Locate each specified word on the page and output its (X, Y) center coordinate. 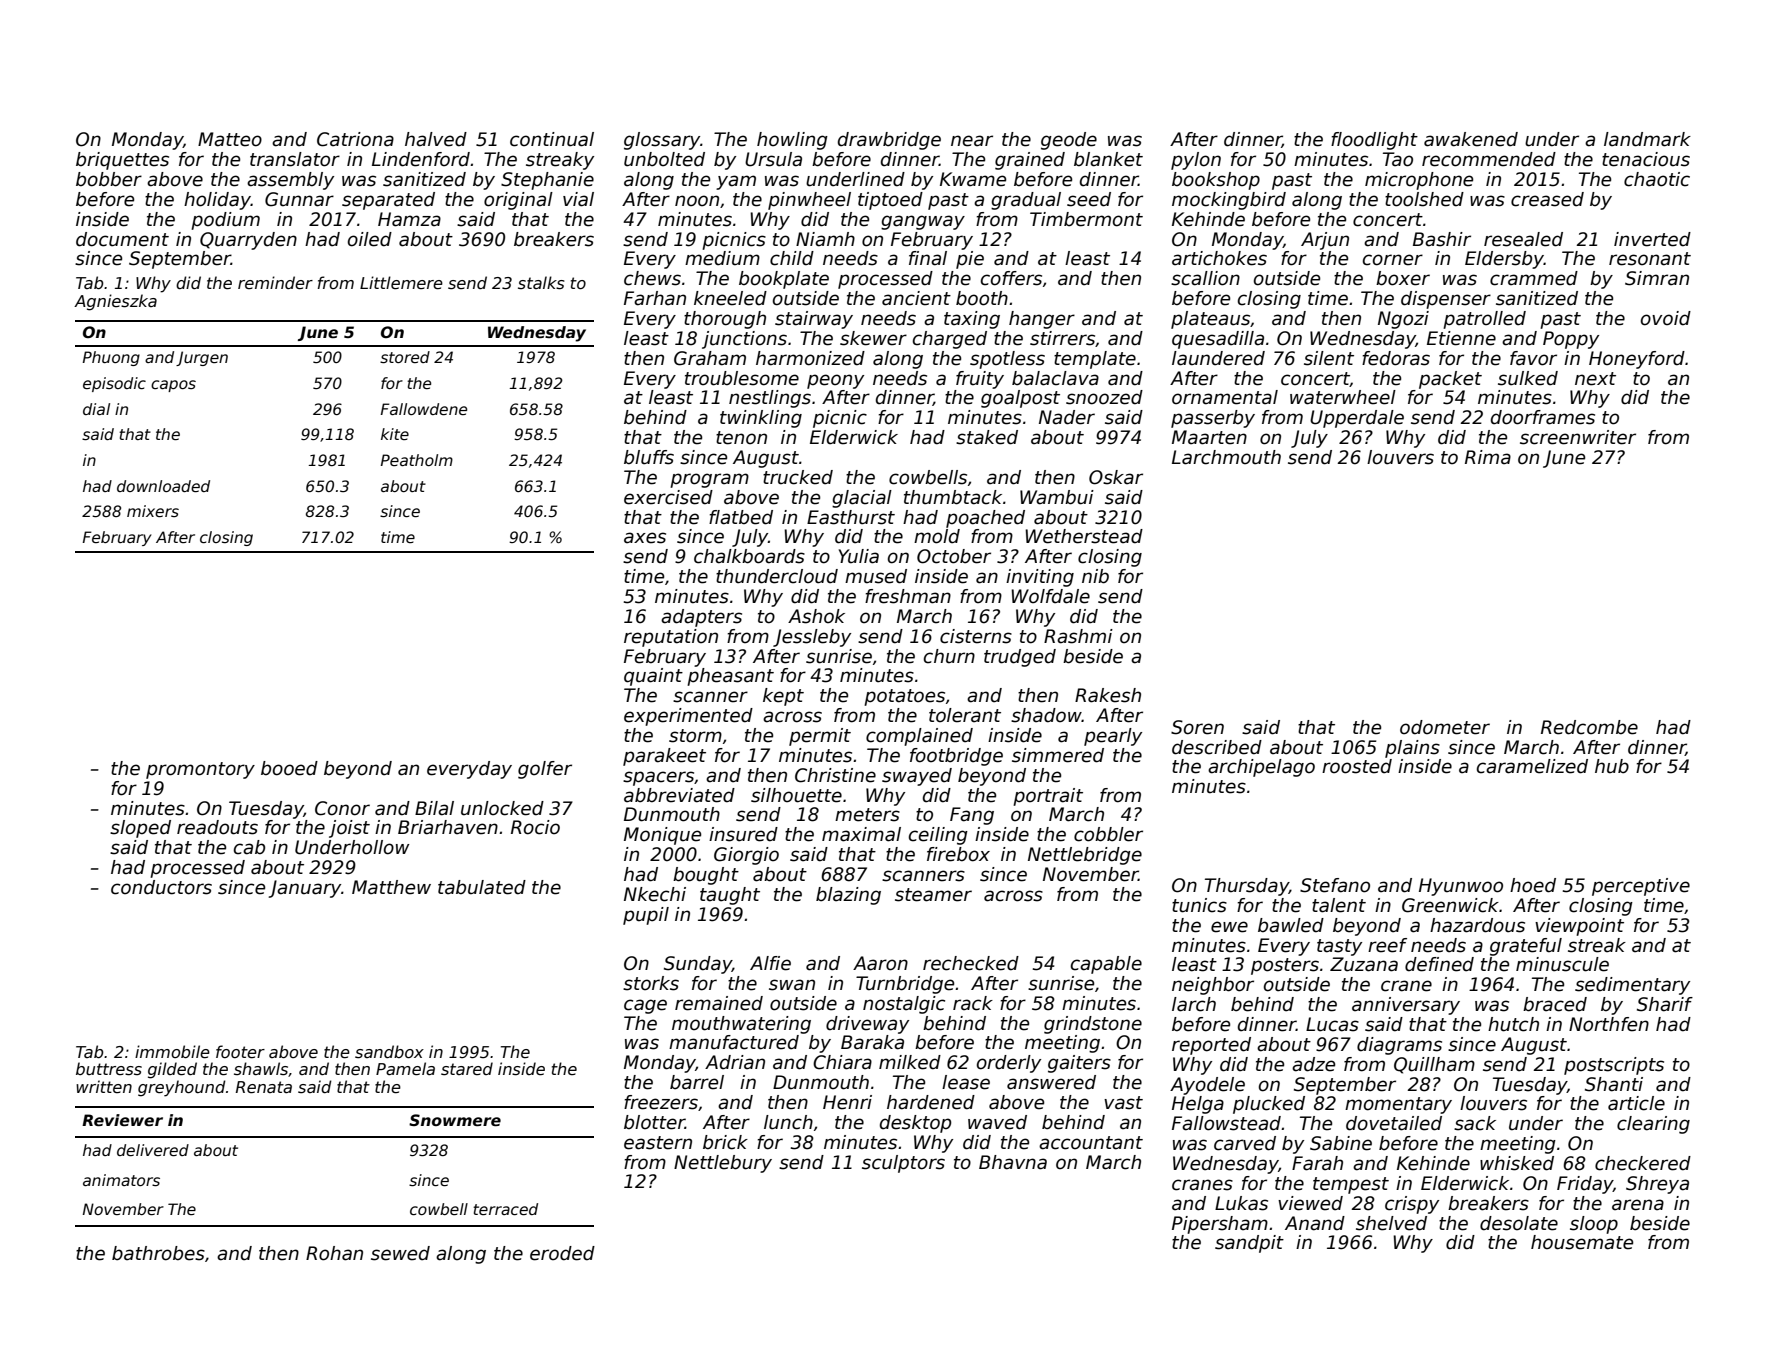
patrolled (1484, 320)
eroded (562, 1253)
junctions (744, 340)
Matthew (391, 887)
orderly (1009, 1064)
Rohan (334, 1253)
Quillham (1434, 1065)
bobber (109, 179)
